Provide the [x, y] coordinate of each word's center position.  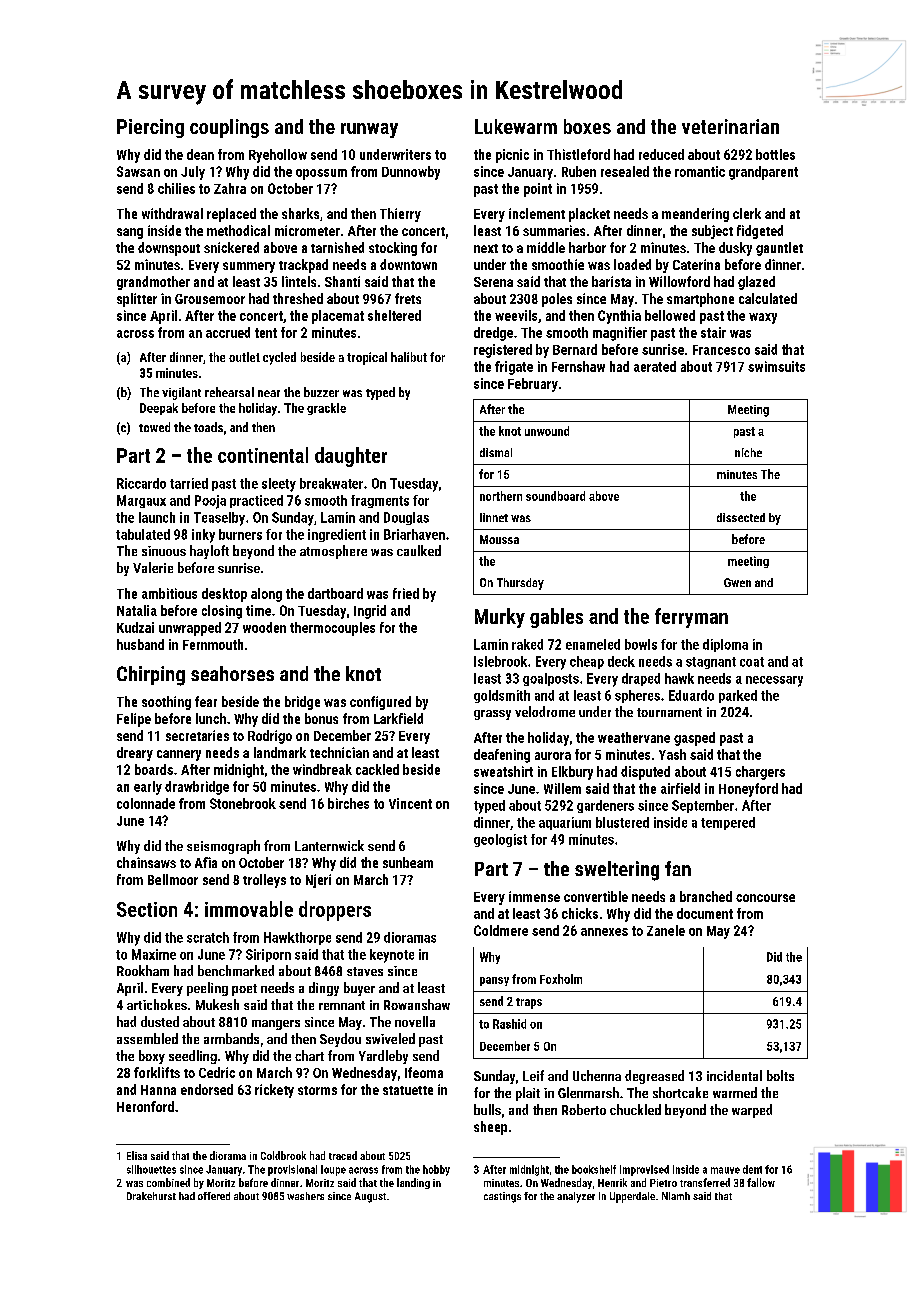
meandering [695, 215]
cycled [279, 358]
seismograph [223, 847]
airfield [680, 788]
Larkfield [398, 718]
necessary [774, 681]
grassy [492, 715]
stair [713, 332]
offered [214, 1196]
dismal [496, 452]
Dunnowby [411, 173]
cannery [179, 755]
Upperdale [632, 1197]
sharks [300, 213]
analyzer [576, 1197]
